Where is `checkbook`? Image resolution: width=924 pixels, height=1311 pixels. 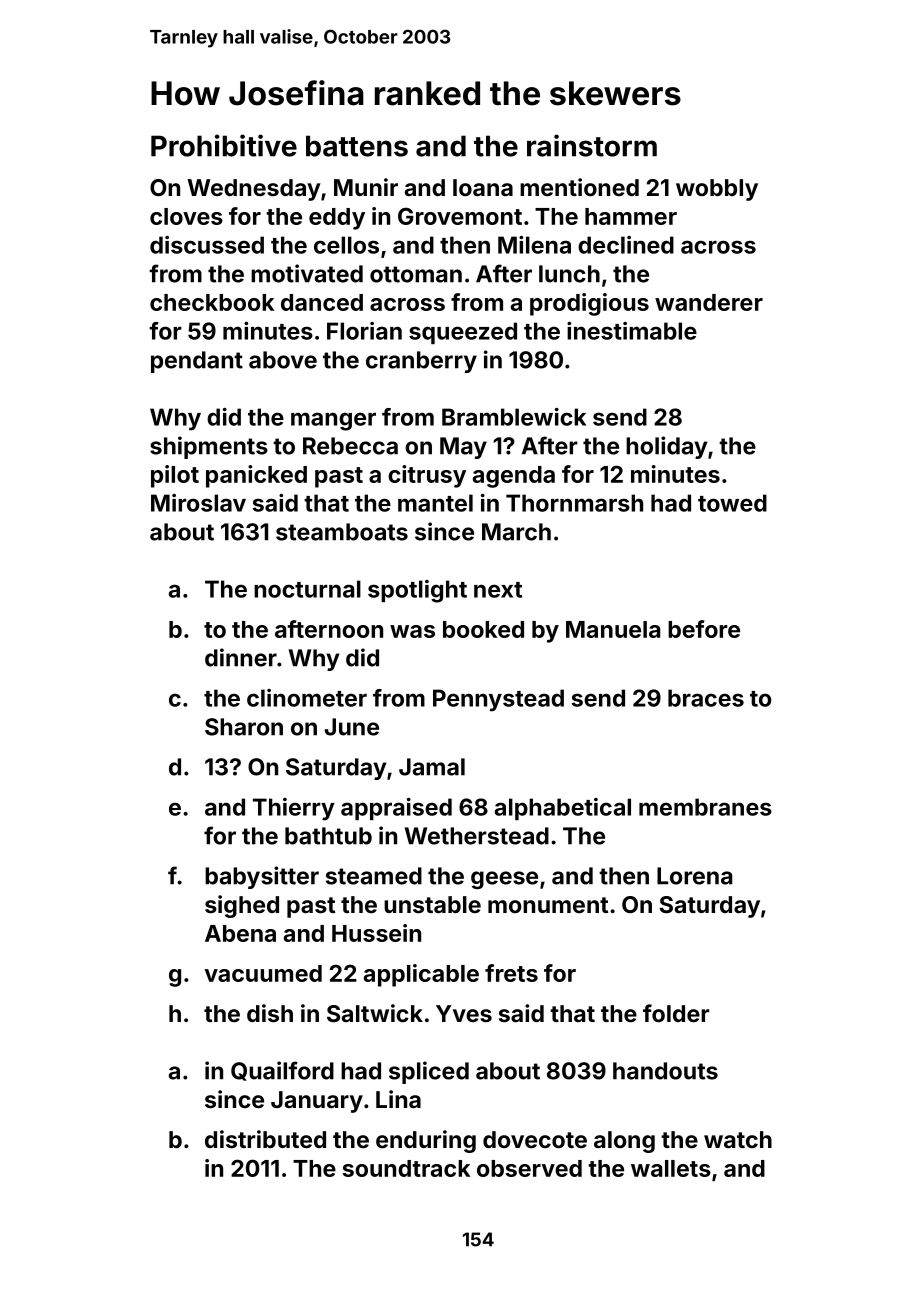 checkbook is located at coordinates (212, 302).
